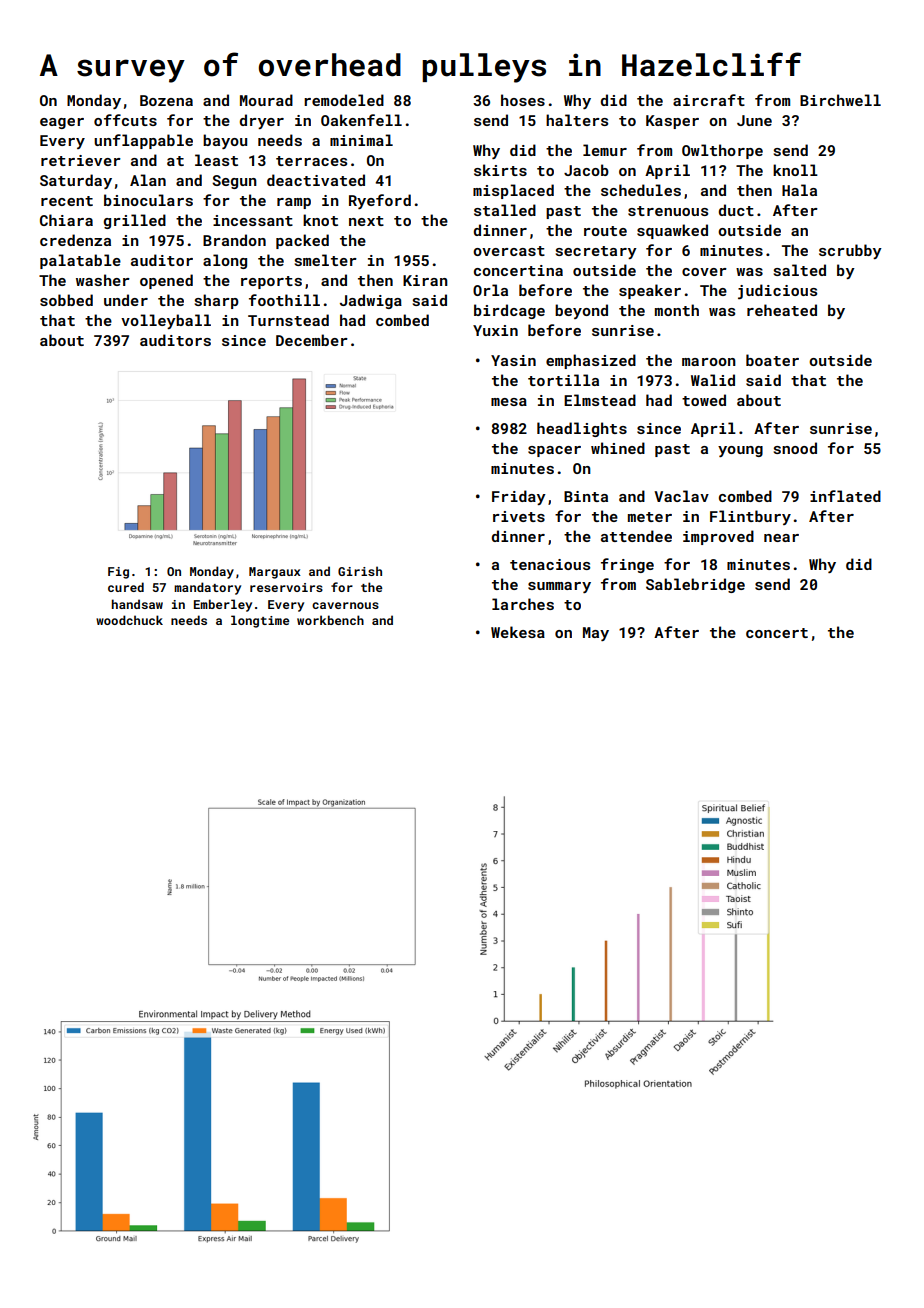 The width and height of the screenshot is (924, 1308). Describe the element at coordinates (129, 620) in the screenshot. I see `woodchuck` at that location.
